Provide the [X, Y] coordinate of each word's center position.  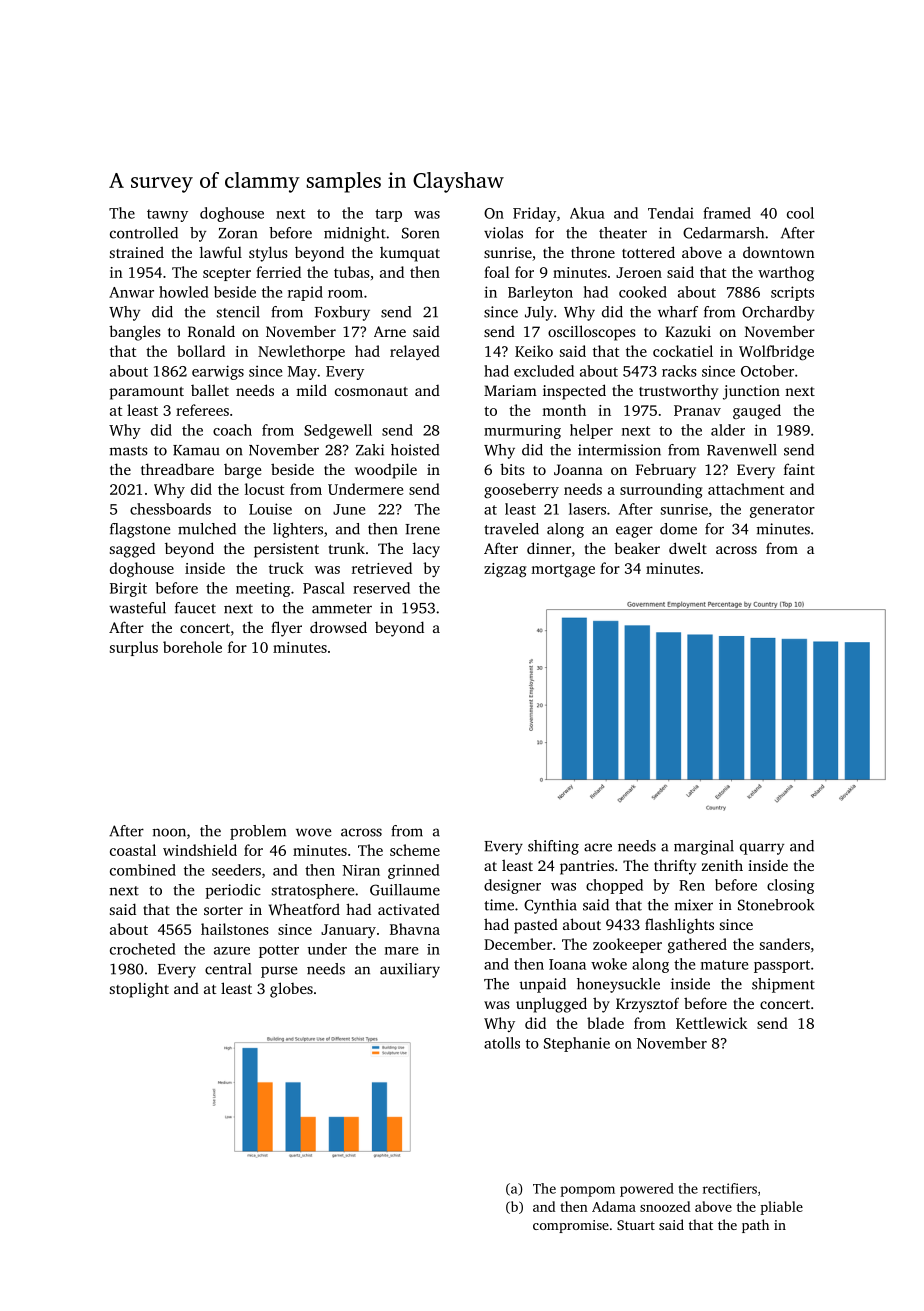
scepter [227, 274]
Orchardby [778, 313]
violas [503, 233]
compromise [571, 1226]
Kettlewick [711, 1023]
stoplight [139, 990]
